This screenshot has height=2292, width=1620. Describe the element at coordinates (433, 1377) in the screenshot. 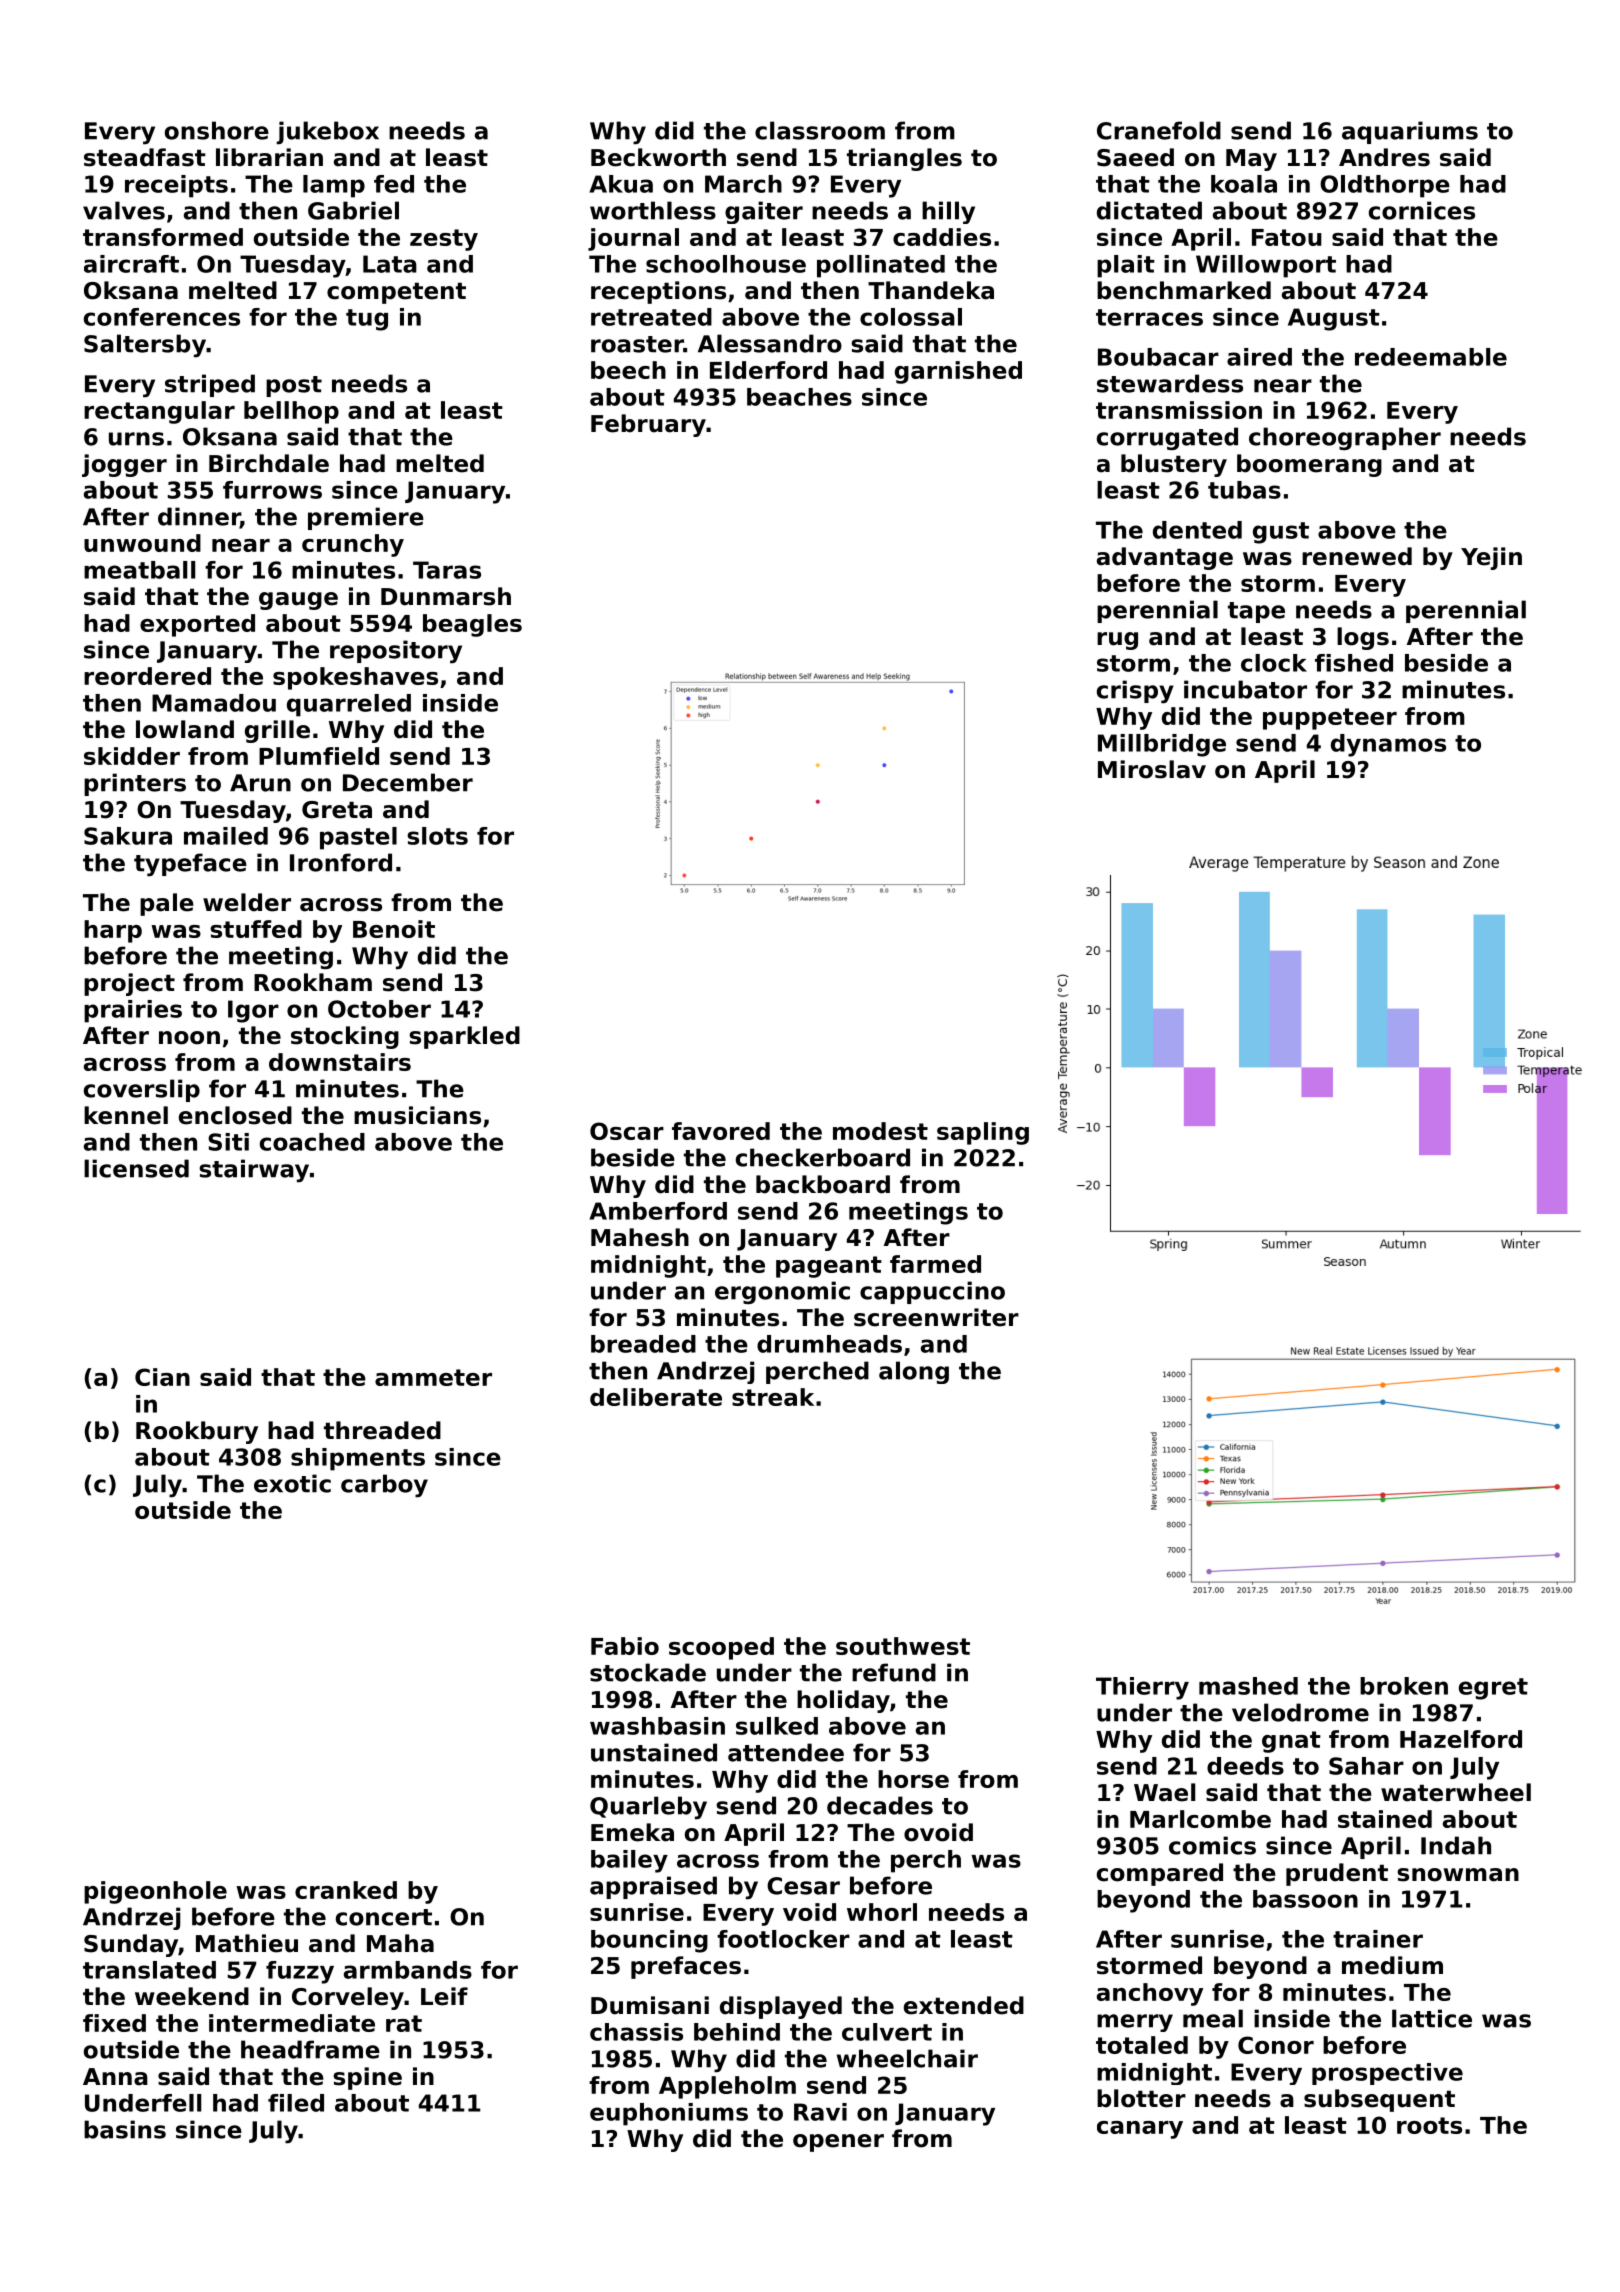

I see `ammeter` at that location.
